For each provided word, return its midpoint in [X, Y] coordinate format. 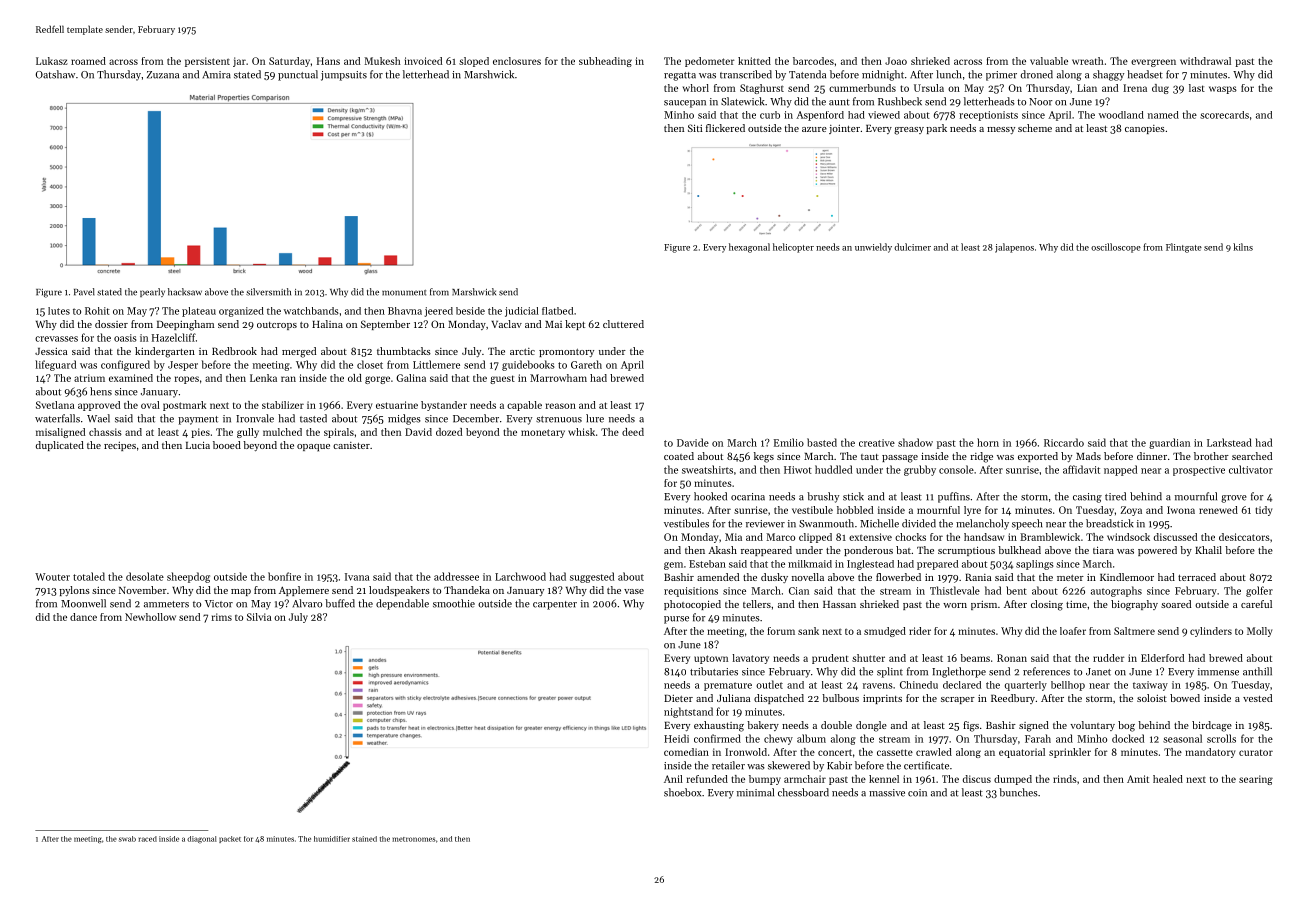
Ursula [929, 88]
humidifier [332, 839]
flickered [725, 128]
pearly [152, 292]
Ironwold [746, 752]
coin [917, 793]
